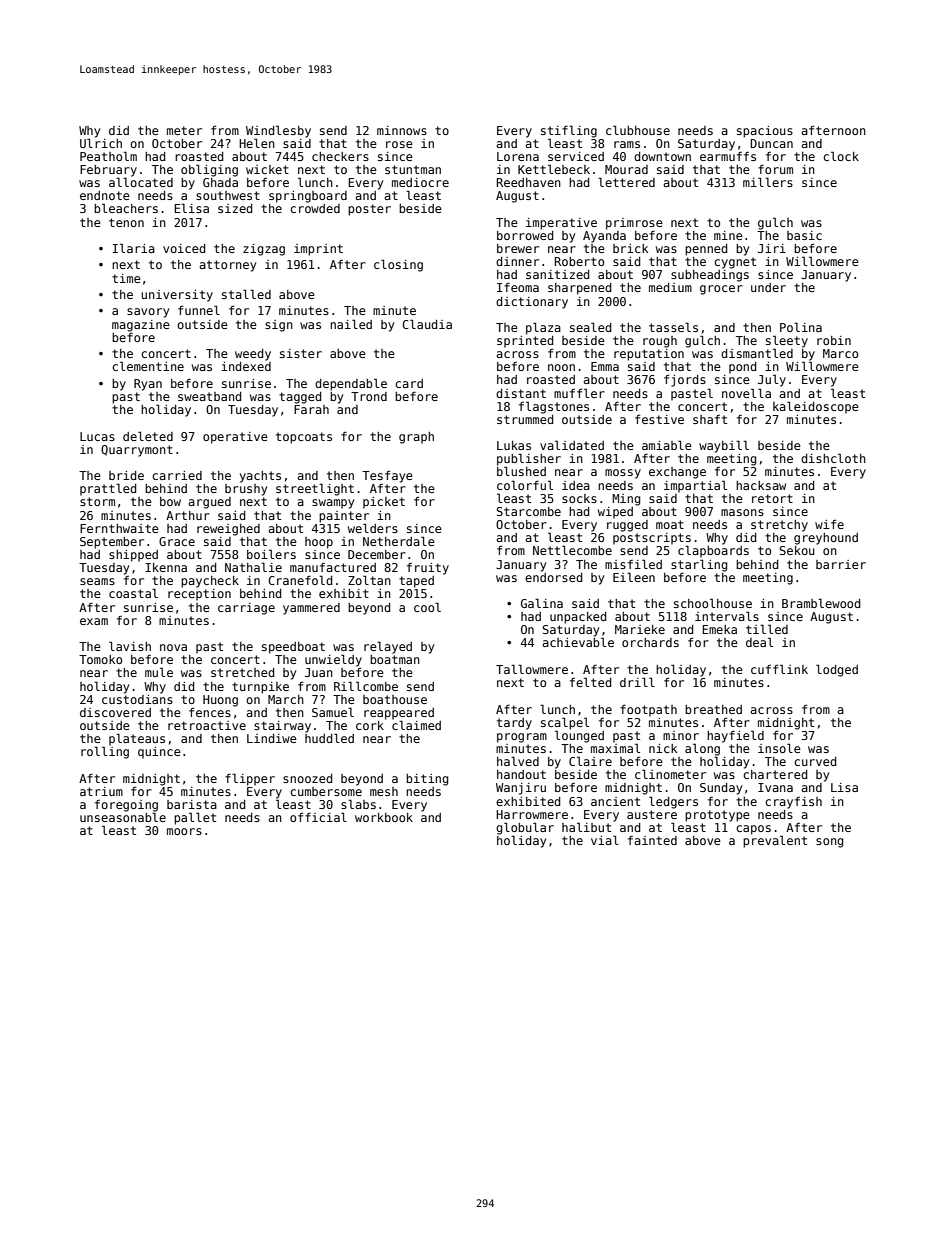 The width and height of the screenshot is (952, 1233). I want to click on cufflink, so click(779, 669).
